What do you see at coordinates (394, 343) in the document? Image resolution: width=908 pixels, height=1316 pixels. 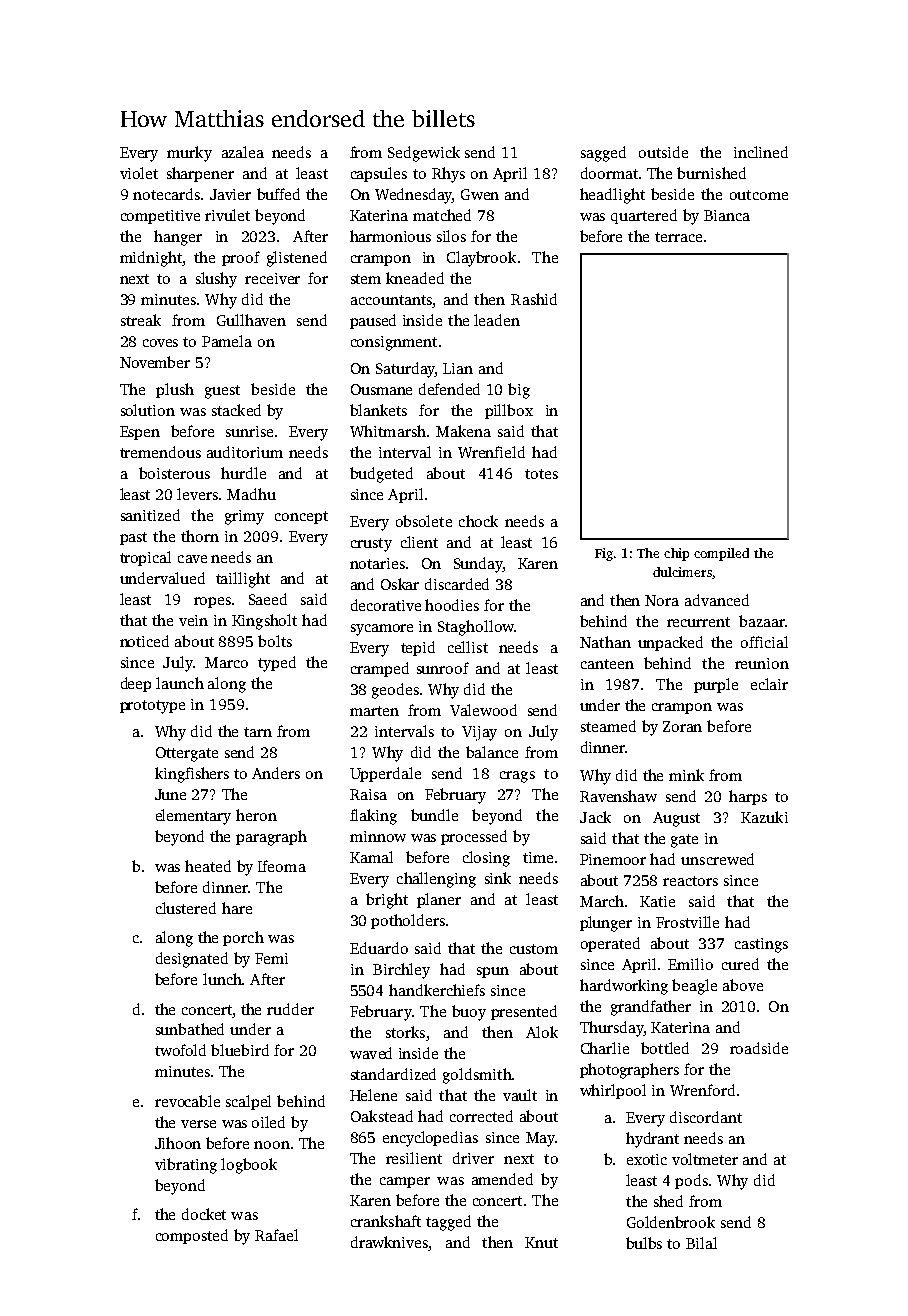 I see `consignment` at bounding box center [394, 343].
